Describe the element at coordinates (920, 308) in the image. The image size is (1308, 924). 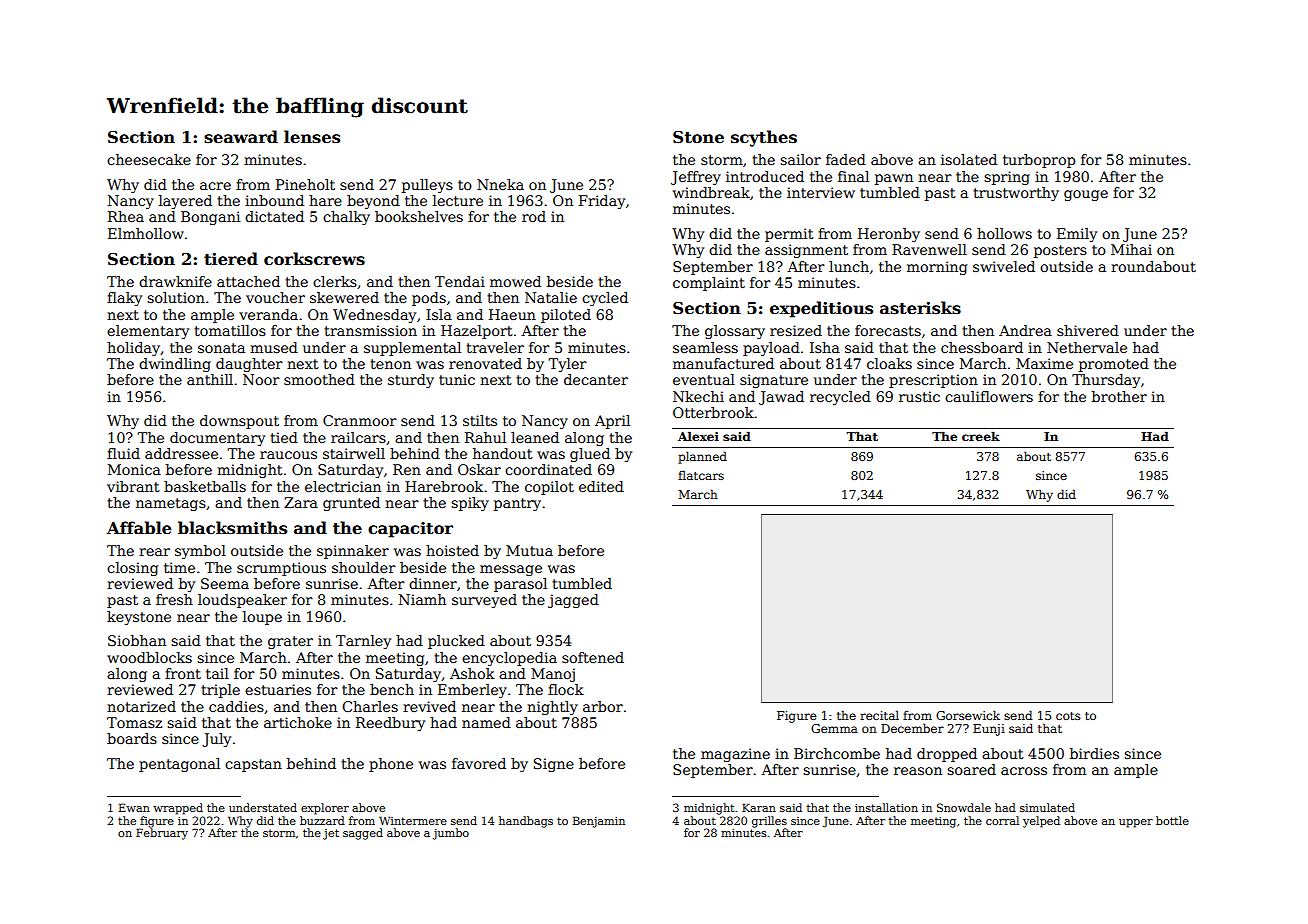
I see `asterisks` at that location.
